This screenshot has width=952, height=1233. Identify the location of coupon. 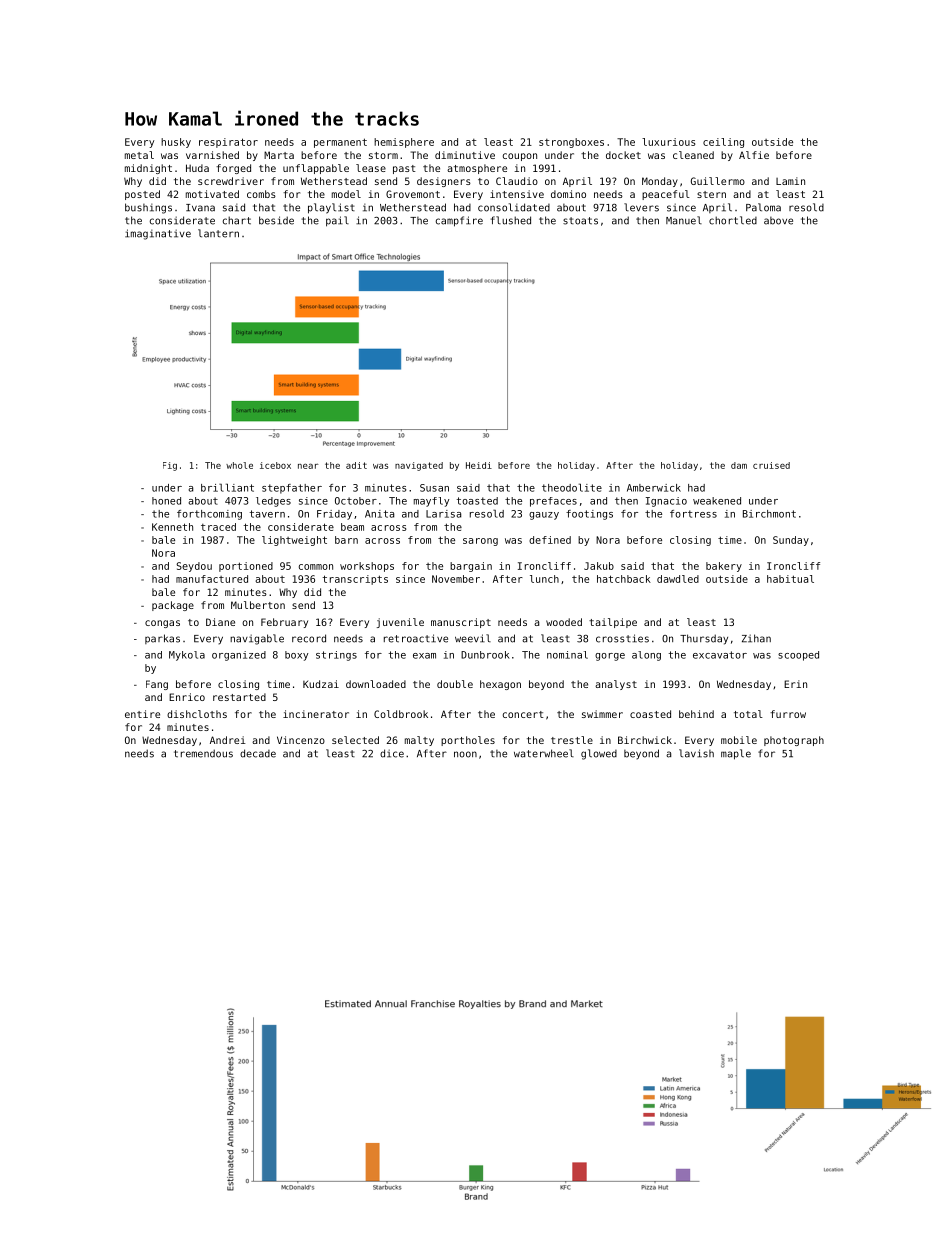
(520, 157).
